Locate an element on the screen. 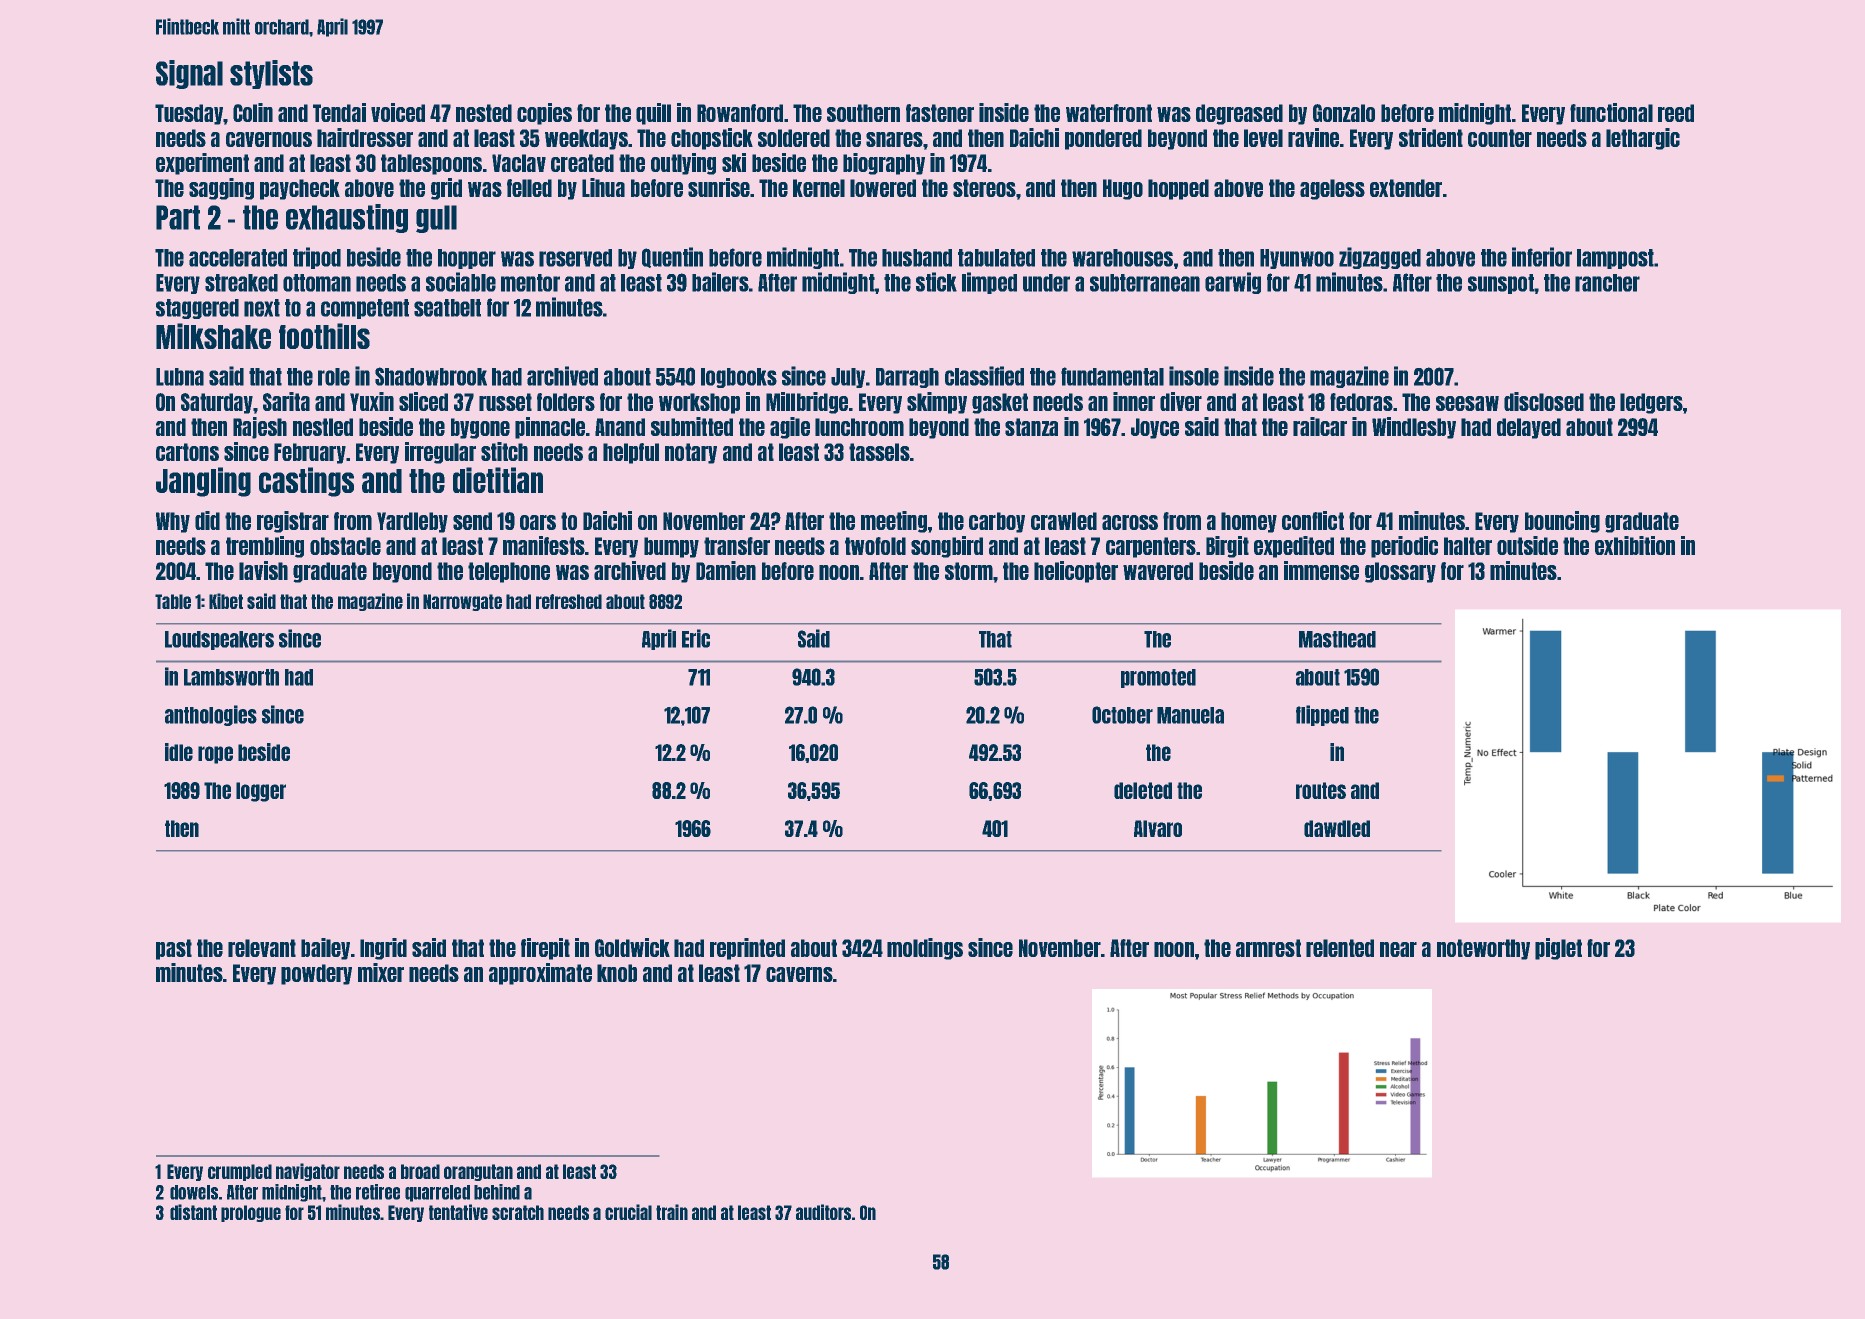 This screenshot has width=1865, height=1319. delayed is located at coordinates (1529, 428).
